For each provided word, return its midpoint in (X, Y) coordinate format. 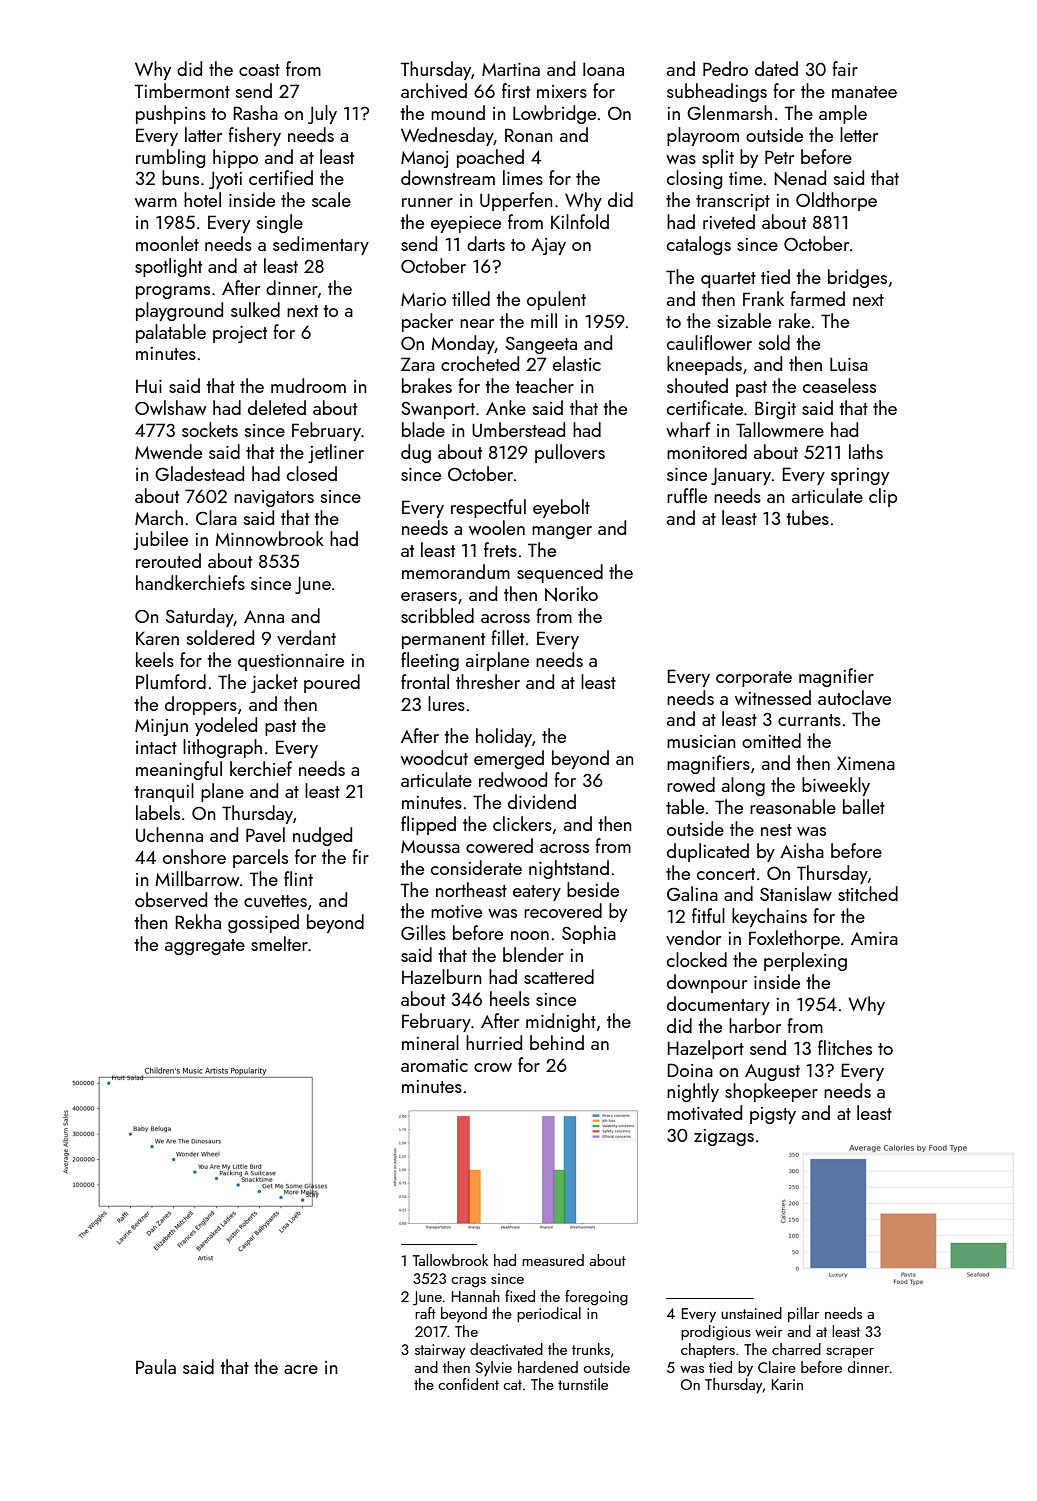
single (280, 223)
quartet (728, 280)
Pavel (265, 834)
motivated (704, 1112)
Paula (156, 1366)
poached (490, 158)
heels (510, 998)
